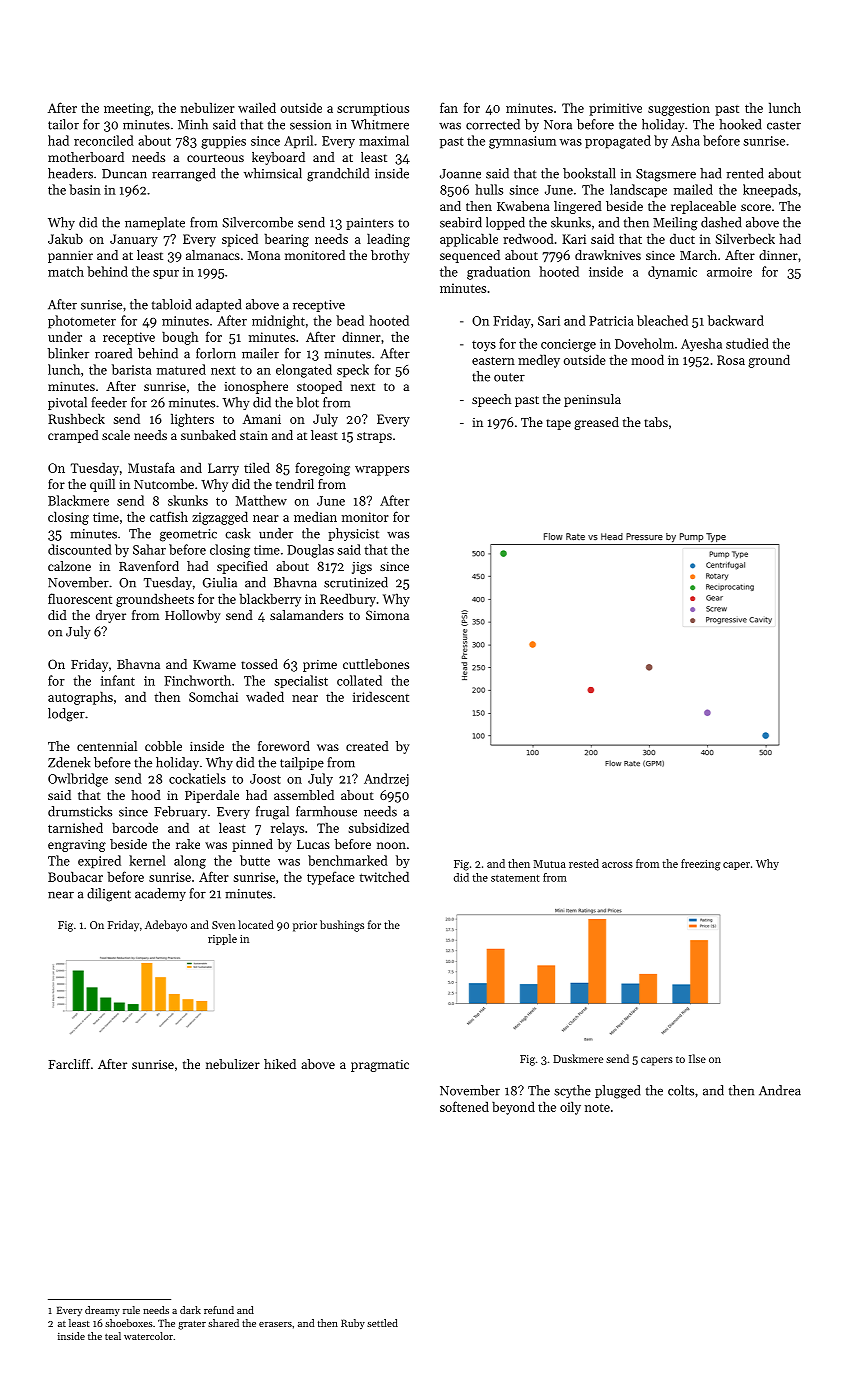  What do you see at coordinates (353, 371) in the image?
I see `speck` at bounding box center [353, 371].
